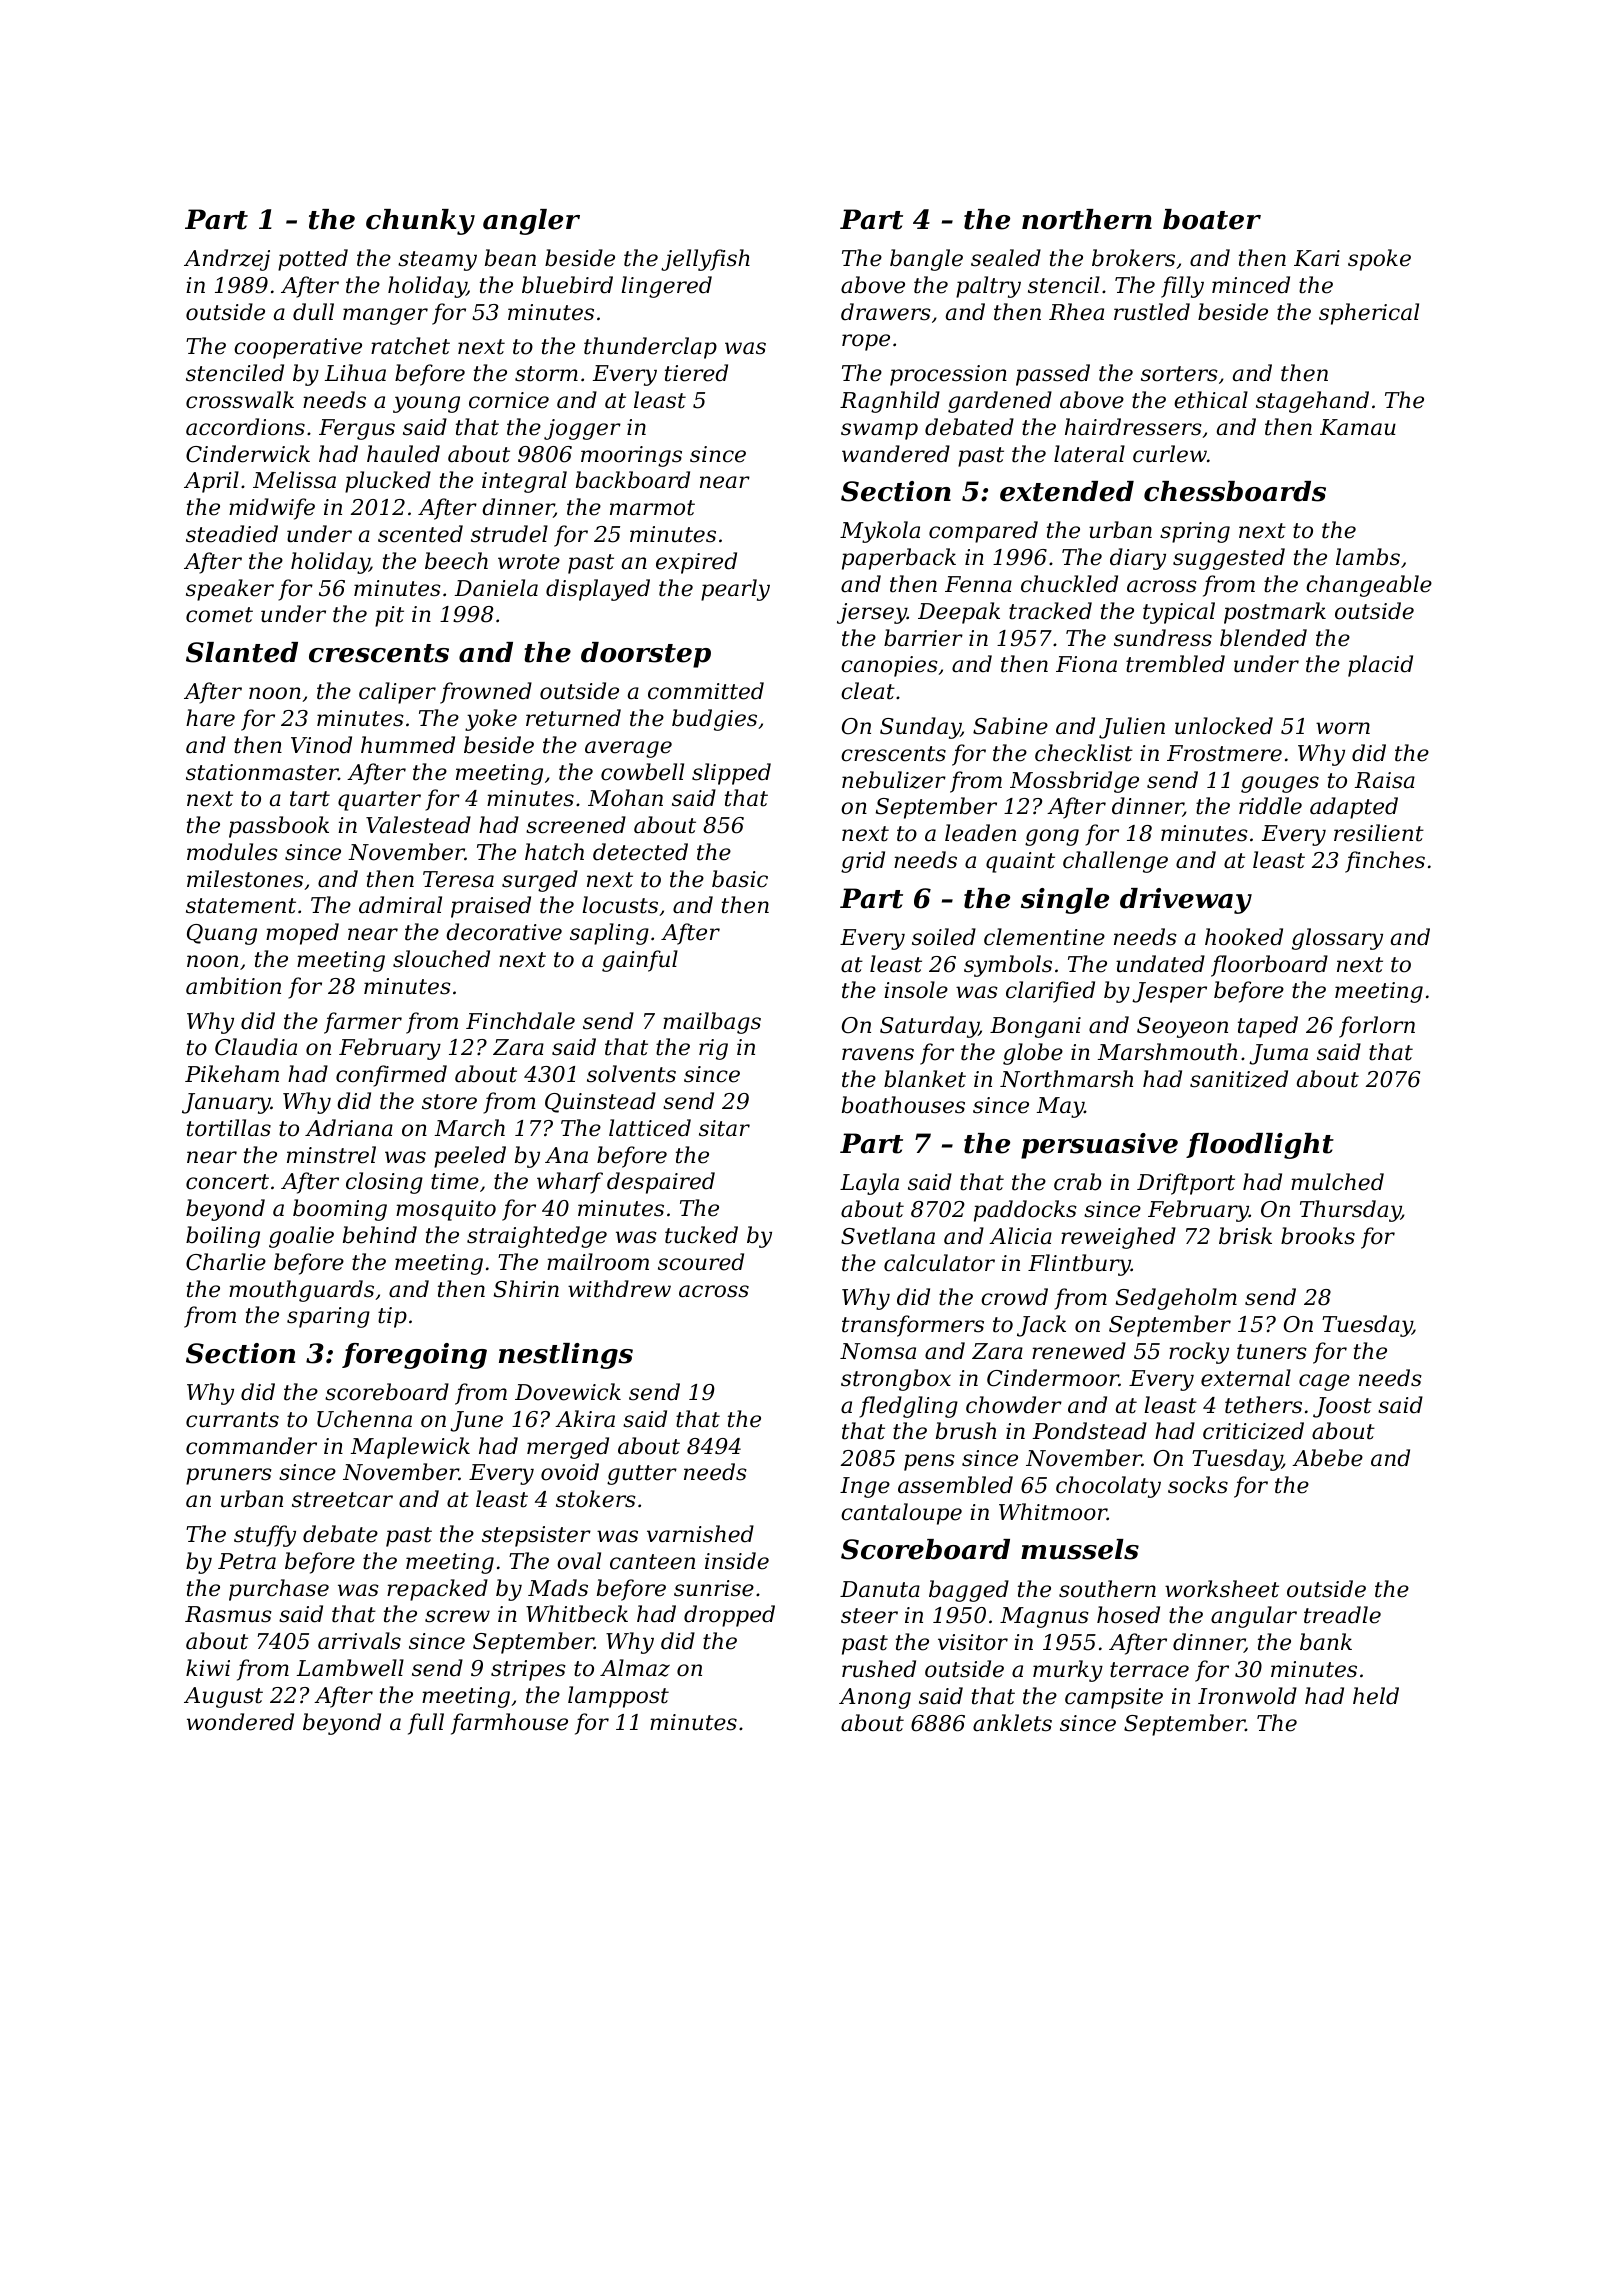 The width and height of the screenshot is (1620, 2292). What do you see at coordinates (1195, 532) in the screenshot?
I see `spring` at bounding box center [1195, 532].
